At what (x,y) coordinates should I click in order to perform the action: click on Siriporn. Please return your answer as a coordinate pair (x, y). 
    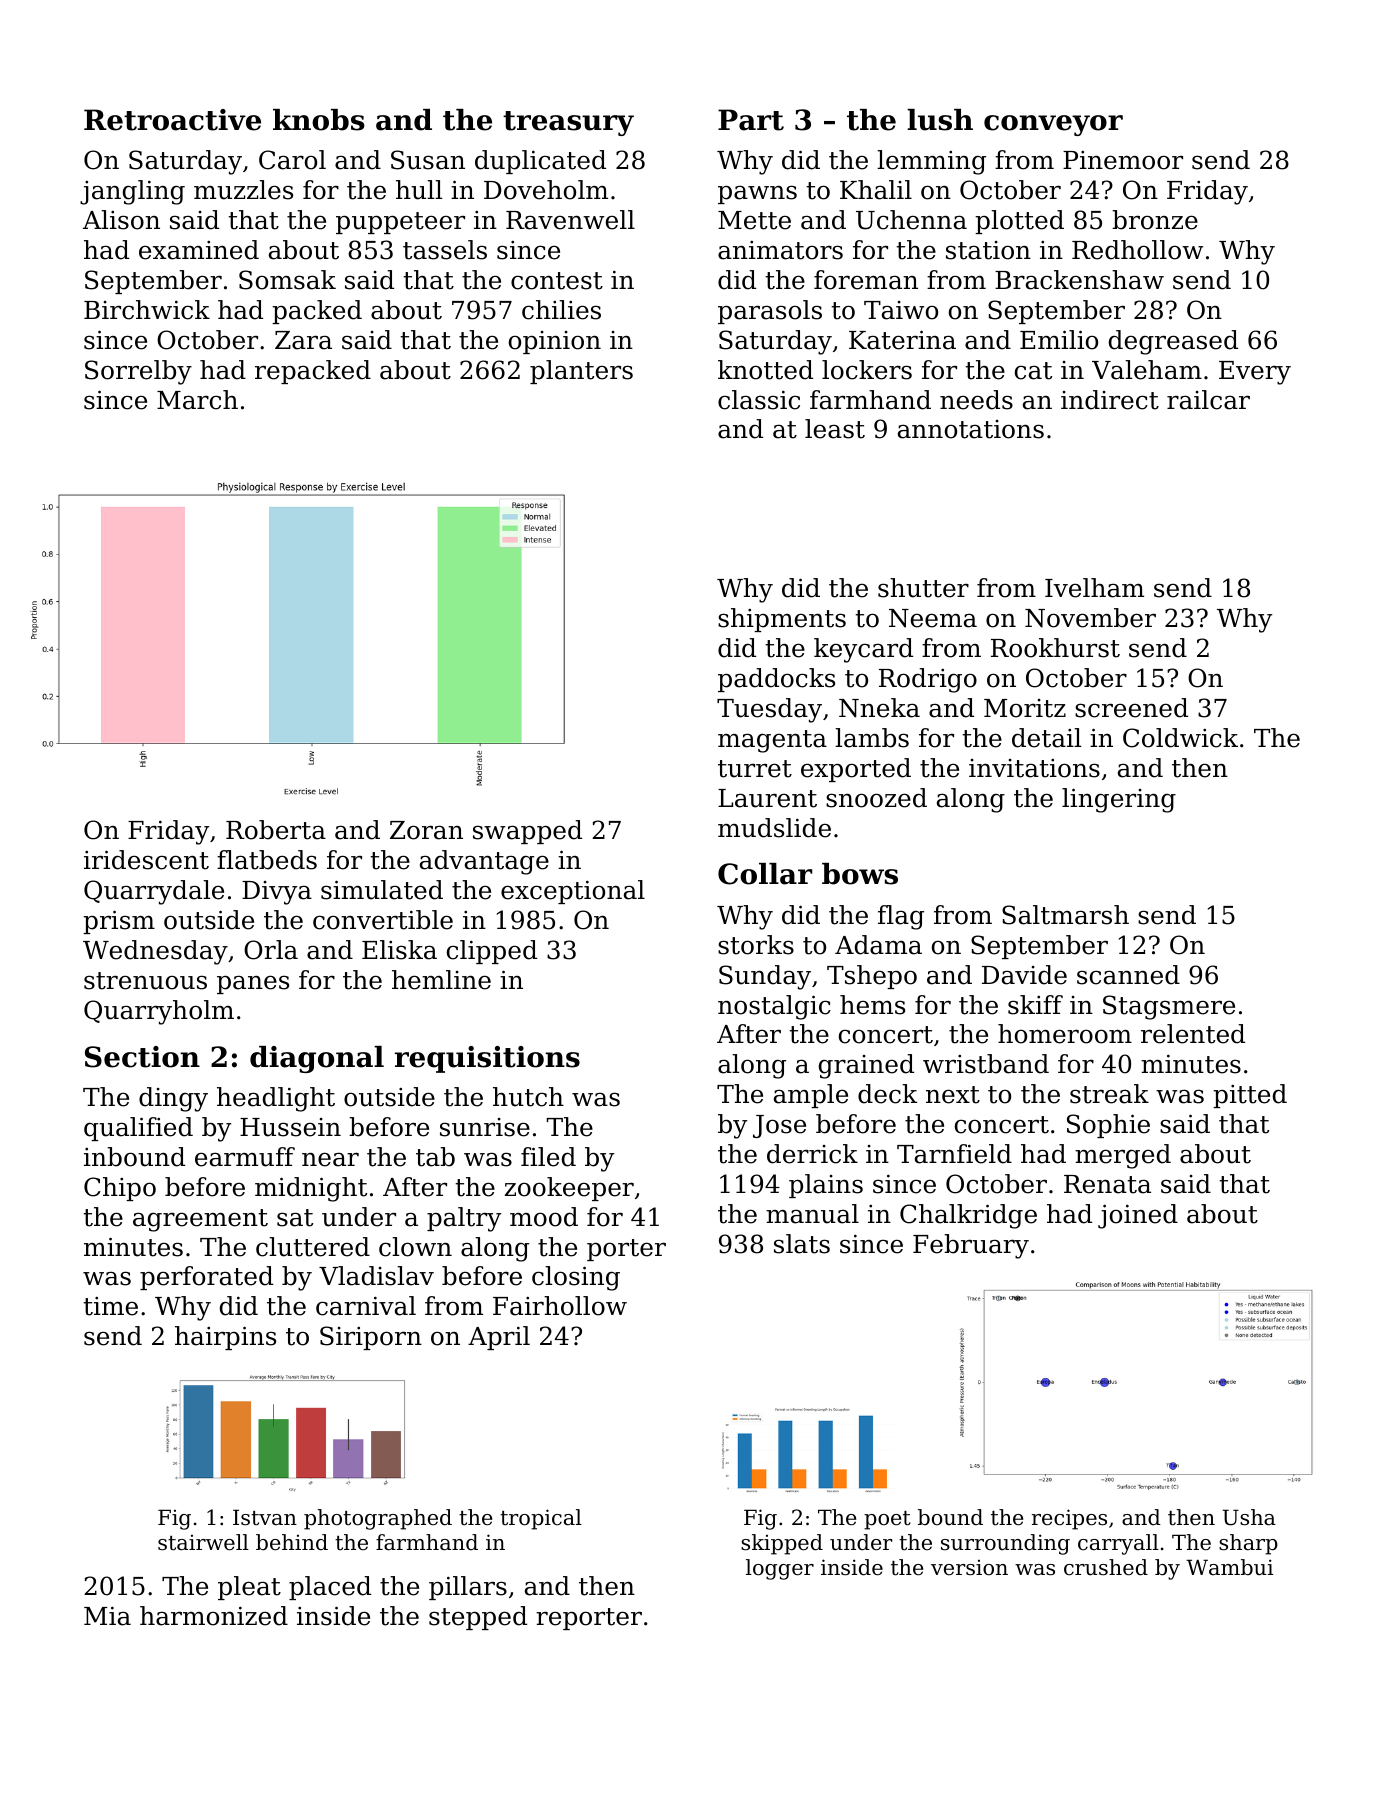
    Looking at the image, I should click on (371, 1338).
